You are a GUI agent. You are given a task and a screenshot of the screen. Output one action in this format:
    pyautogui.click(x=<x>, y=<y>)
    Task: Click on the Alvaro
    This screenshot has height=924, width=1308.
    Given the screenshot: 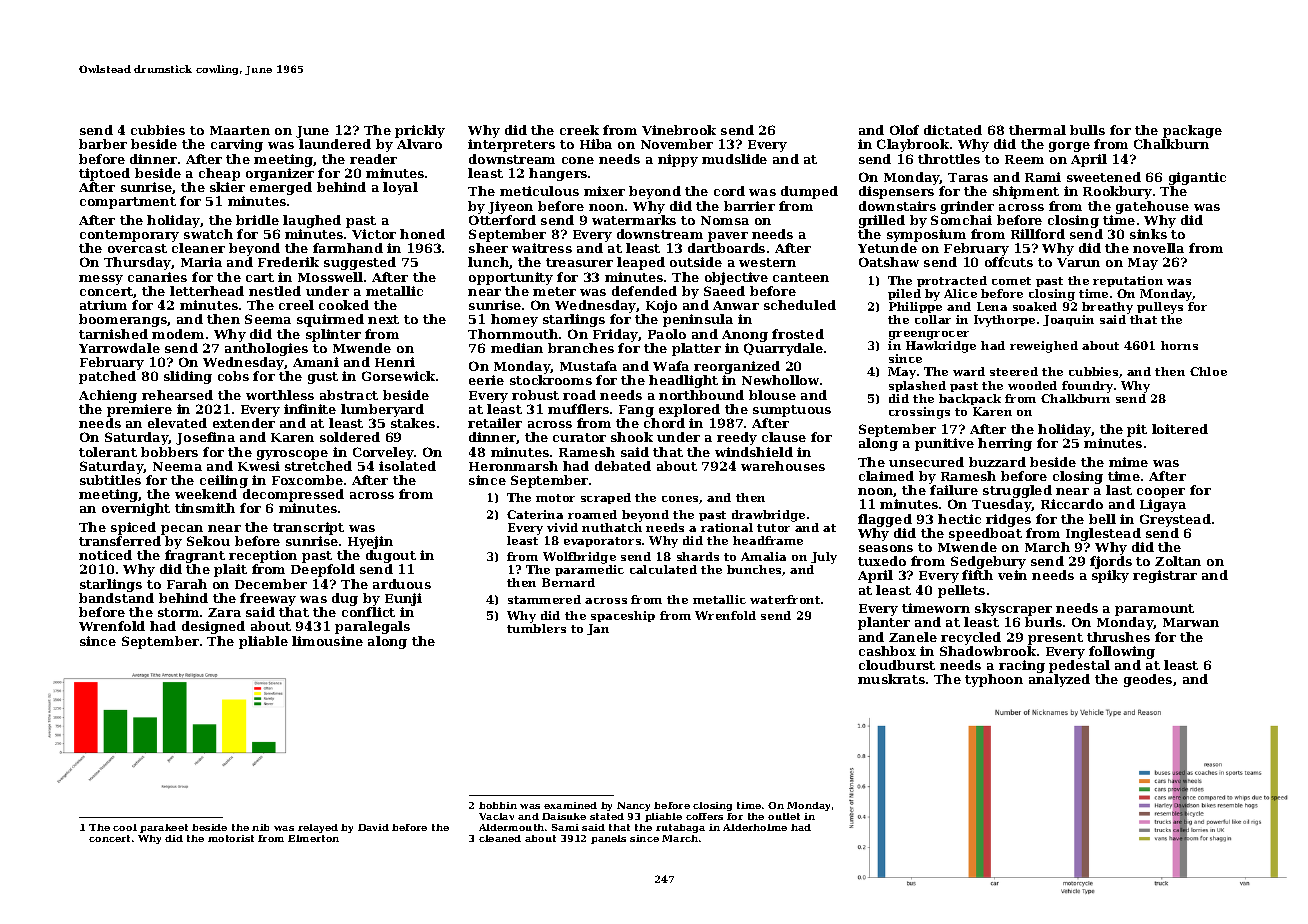 What is the action you would take?
    pyautogui.click(x=419, y=144)
